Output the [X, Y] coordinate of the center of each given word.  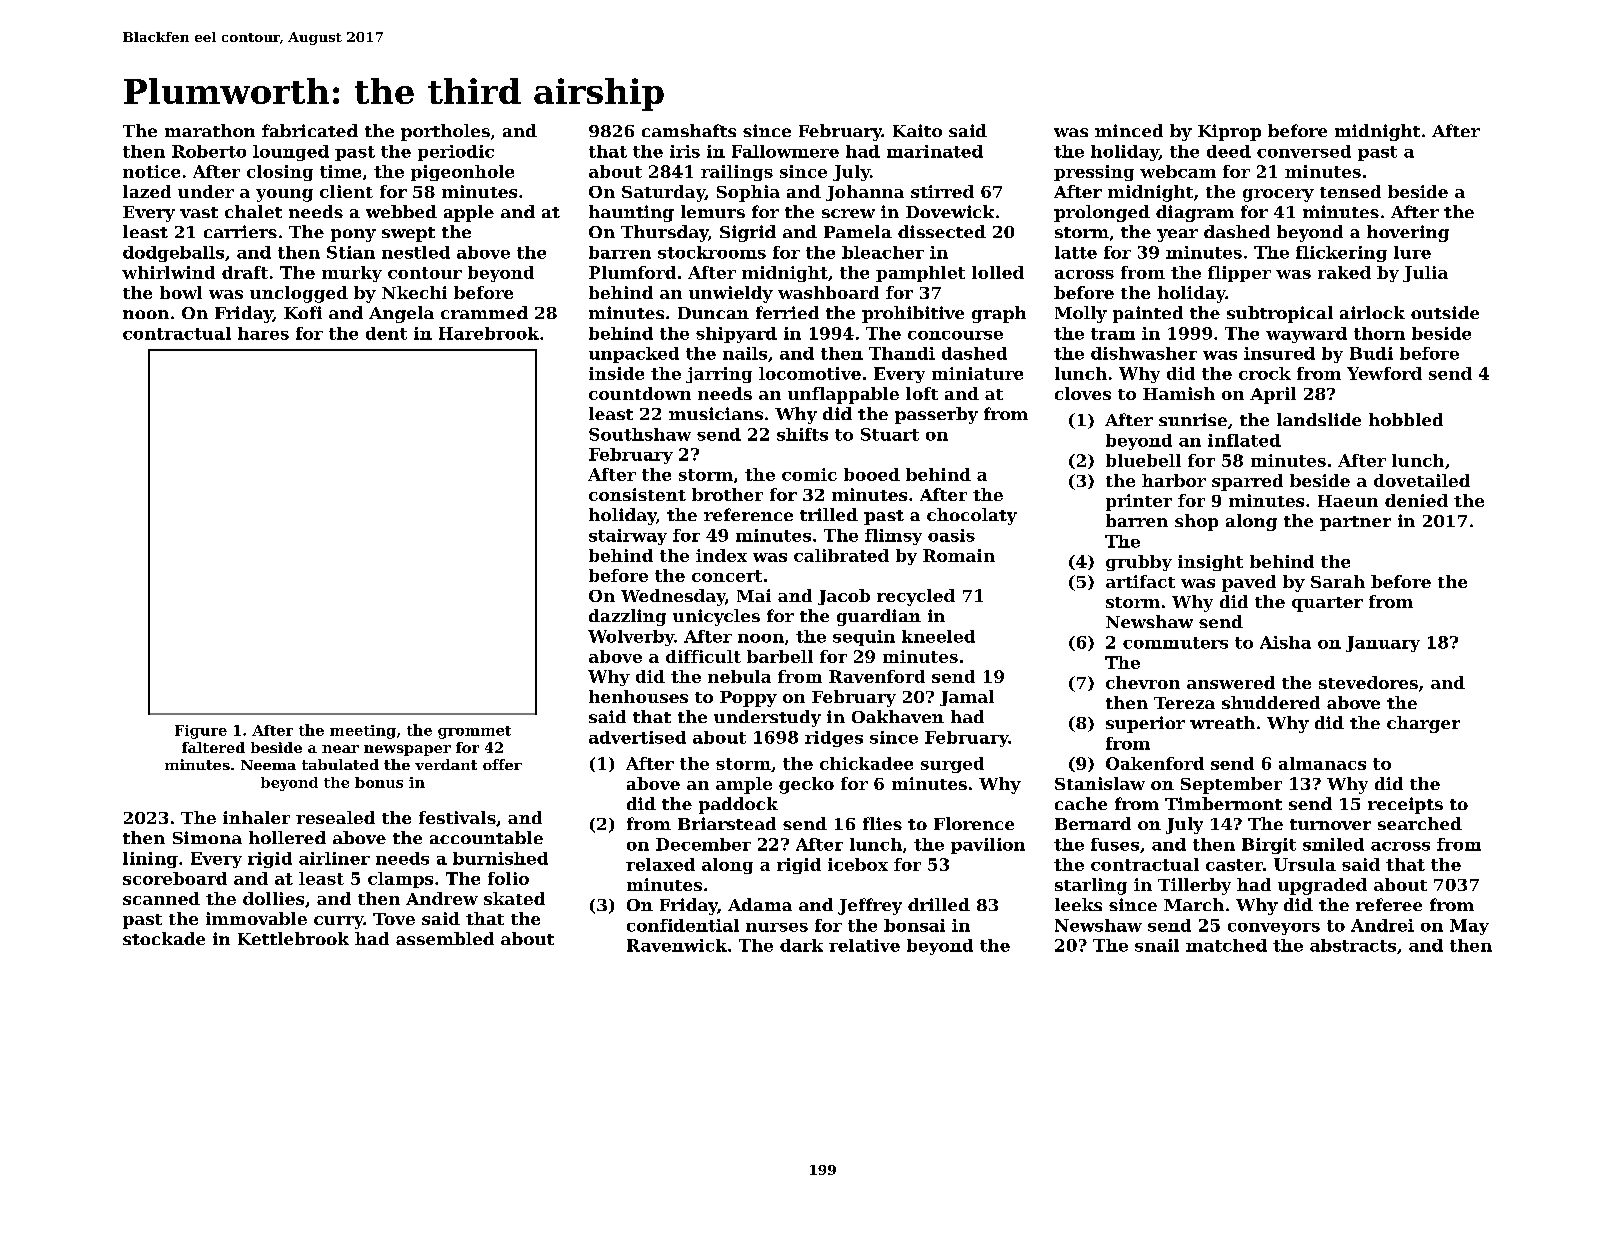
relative [864, 945]
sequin [864, 638]
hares [263, 333]
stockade [164, 938]
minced [1129, 130]
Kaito [917, 130]
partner [1355, 523]
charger [1423, 724]
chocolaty [972, 516]
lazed [147, 191]
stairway [628, 537]
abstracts [1353, 945]
